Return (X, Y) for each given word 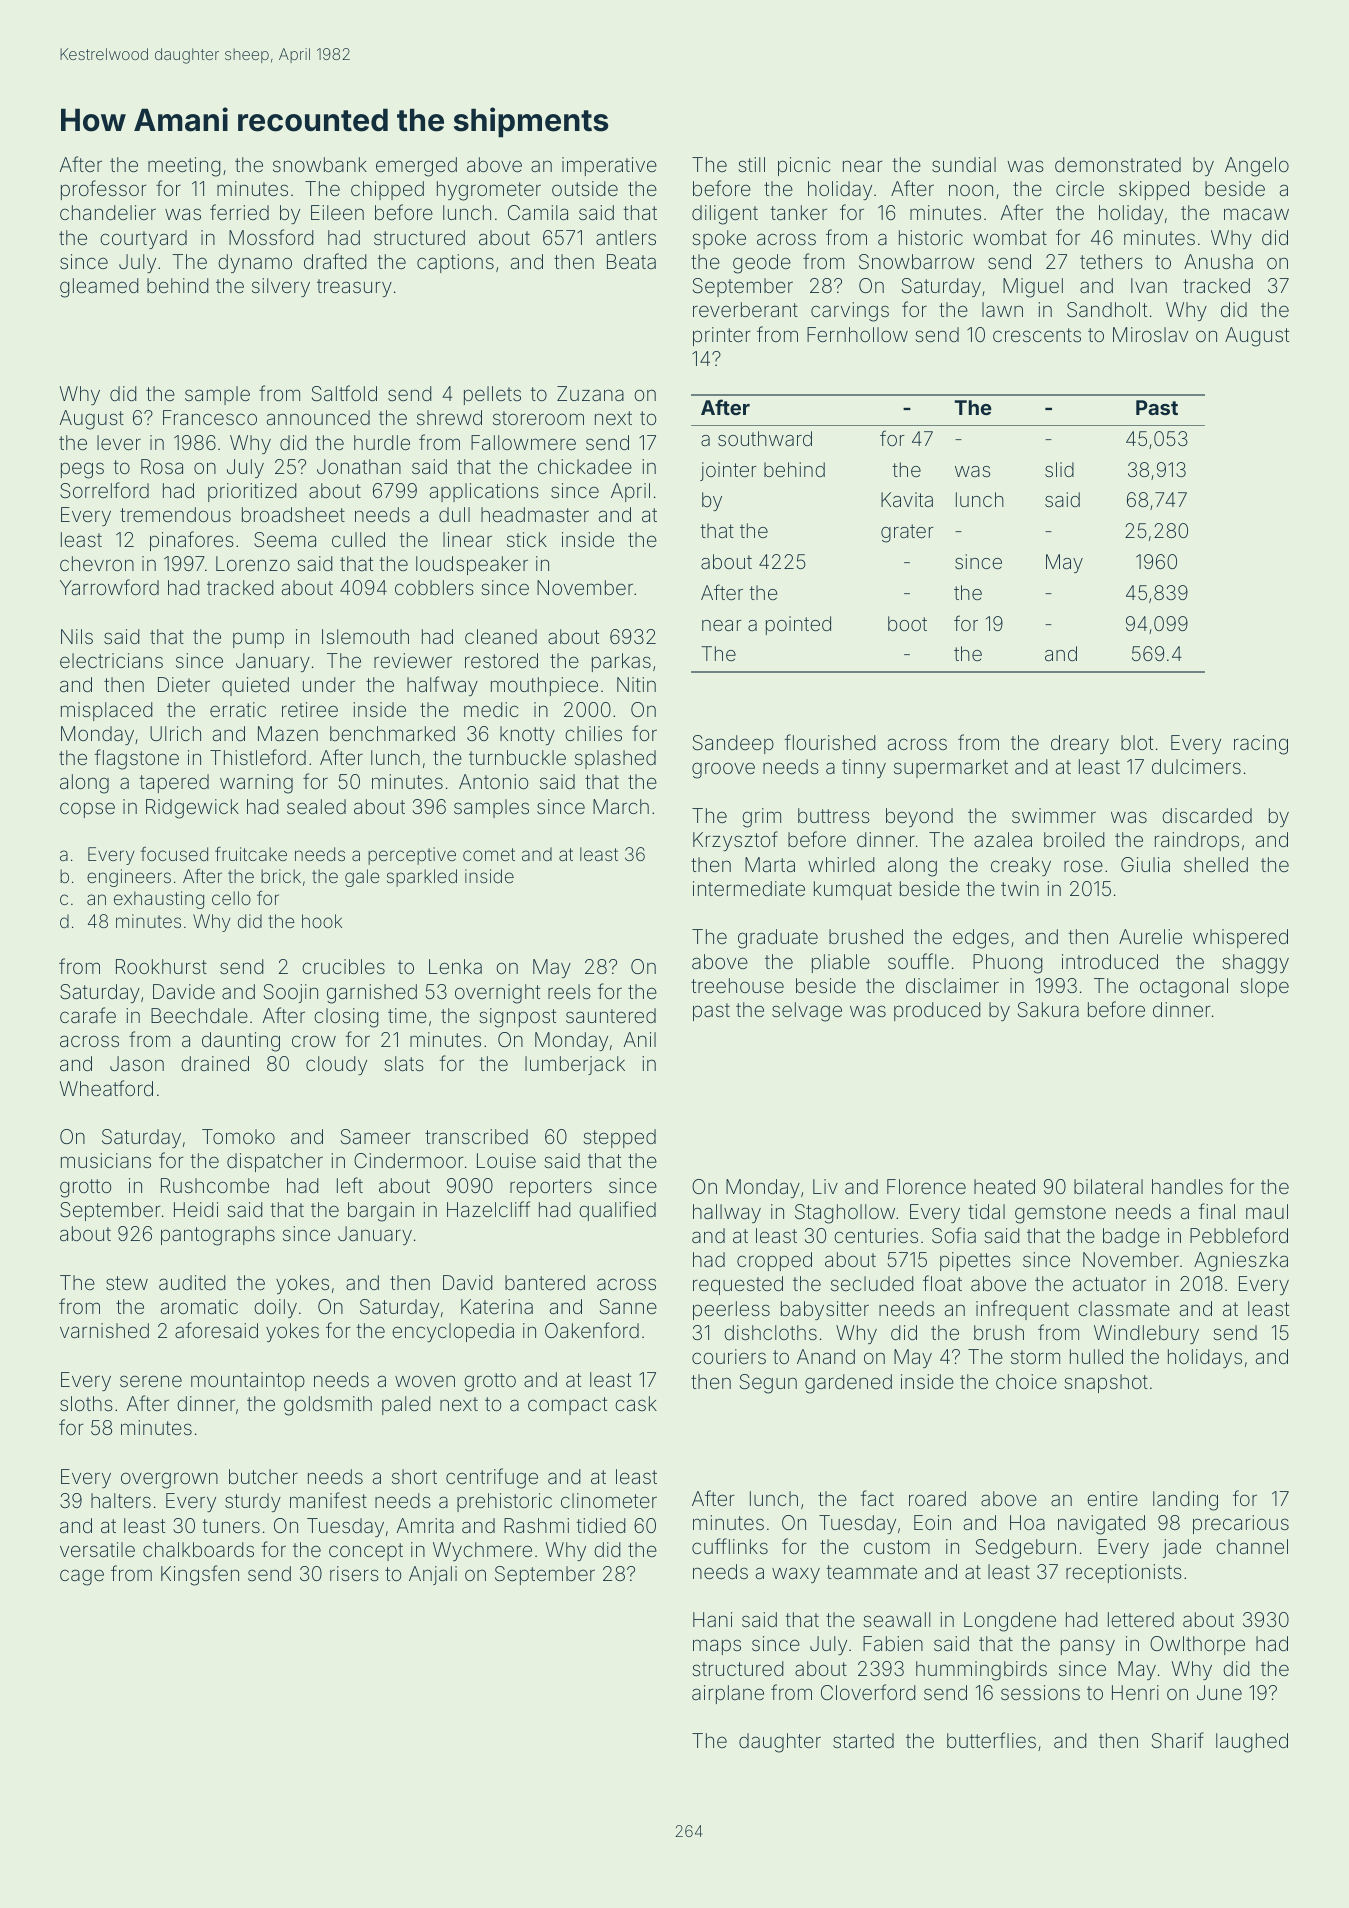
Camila (538, 212)
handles (1187, 1186)
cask (636, 1403)
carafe (88, 1015)
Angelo (1257, 167)
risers (354, 1573)
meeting (184, 167)
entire (1112, 1498)
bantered (545, 1282)
